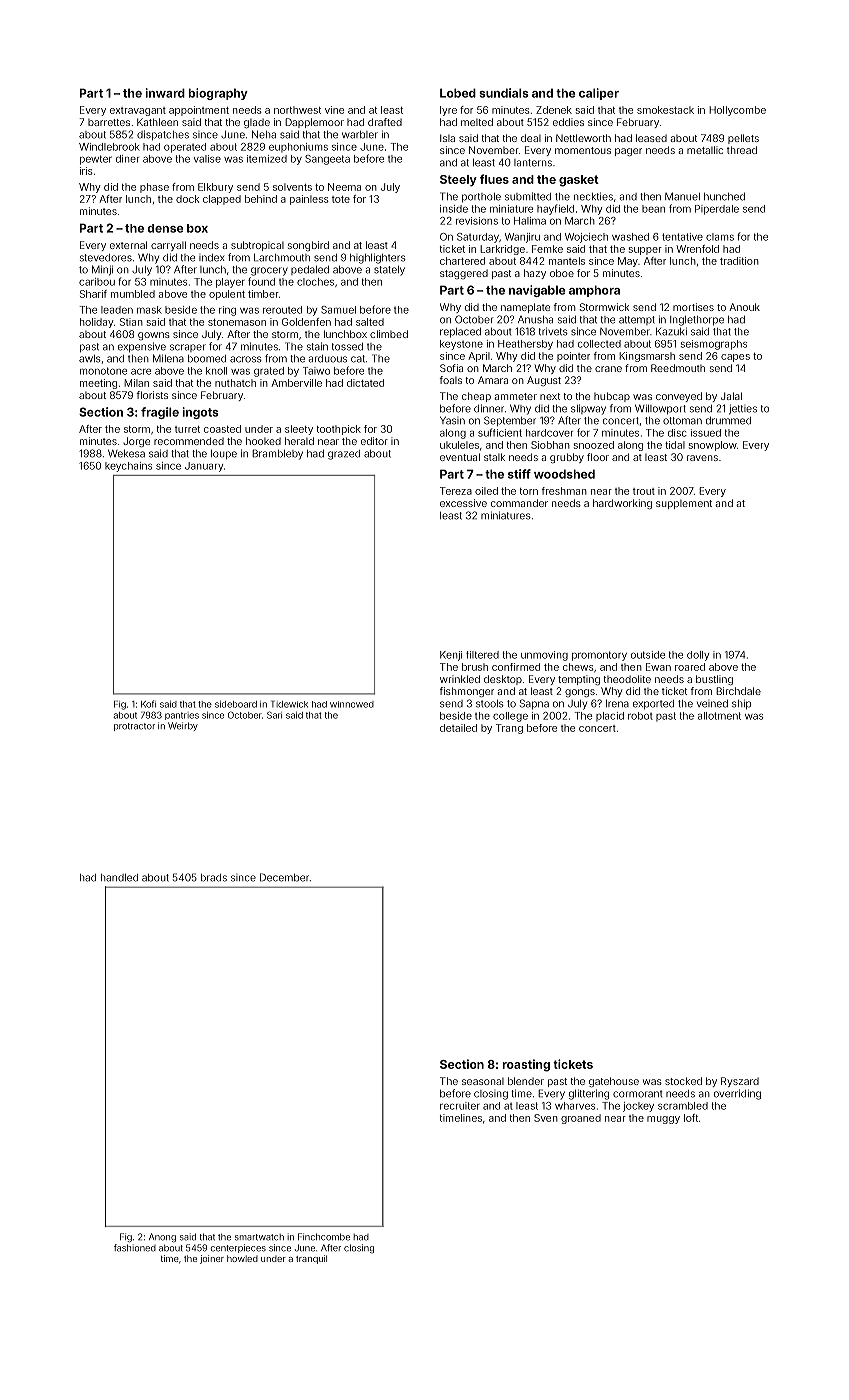 The width and height of the image is (849, 1400). What do you see at coordinates (458, 728) in the image?
I see `detailed` at bounding box center [458, 728].
